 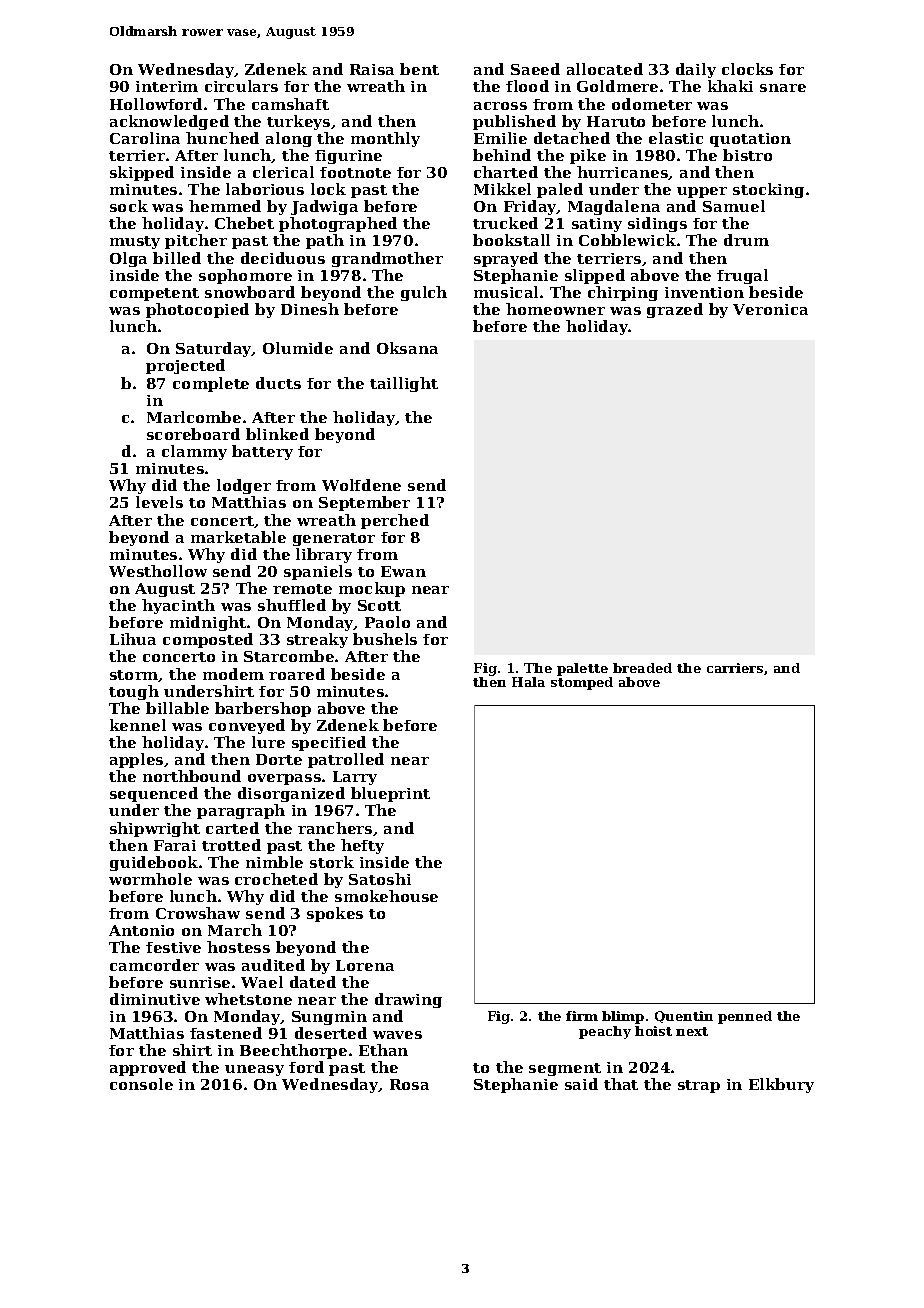 I want to click on stocking, so click(x=768, y=190).
